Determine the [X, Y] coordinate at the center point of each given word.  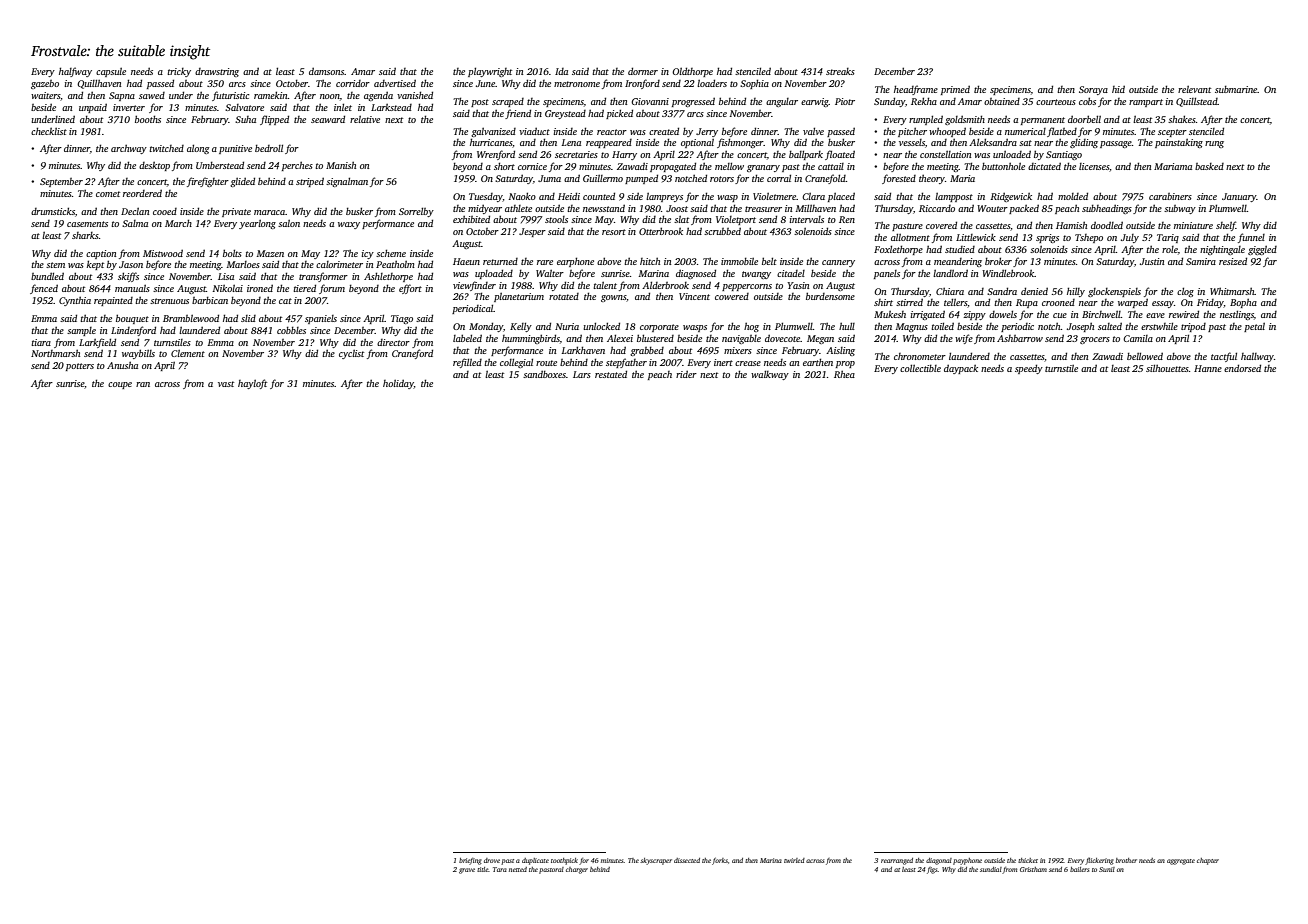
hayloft [252, 384]
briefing [470, 861]
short [504, 166]
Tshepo [1089, 238]
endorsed [1242, 368]
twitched [166, 148]
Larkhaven [583, 350]
